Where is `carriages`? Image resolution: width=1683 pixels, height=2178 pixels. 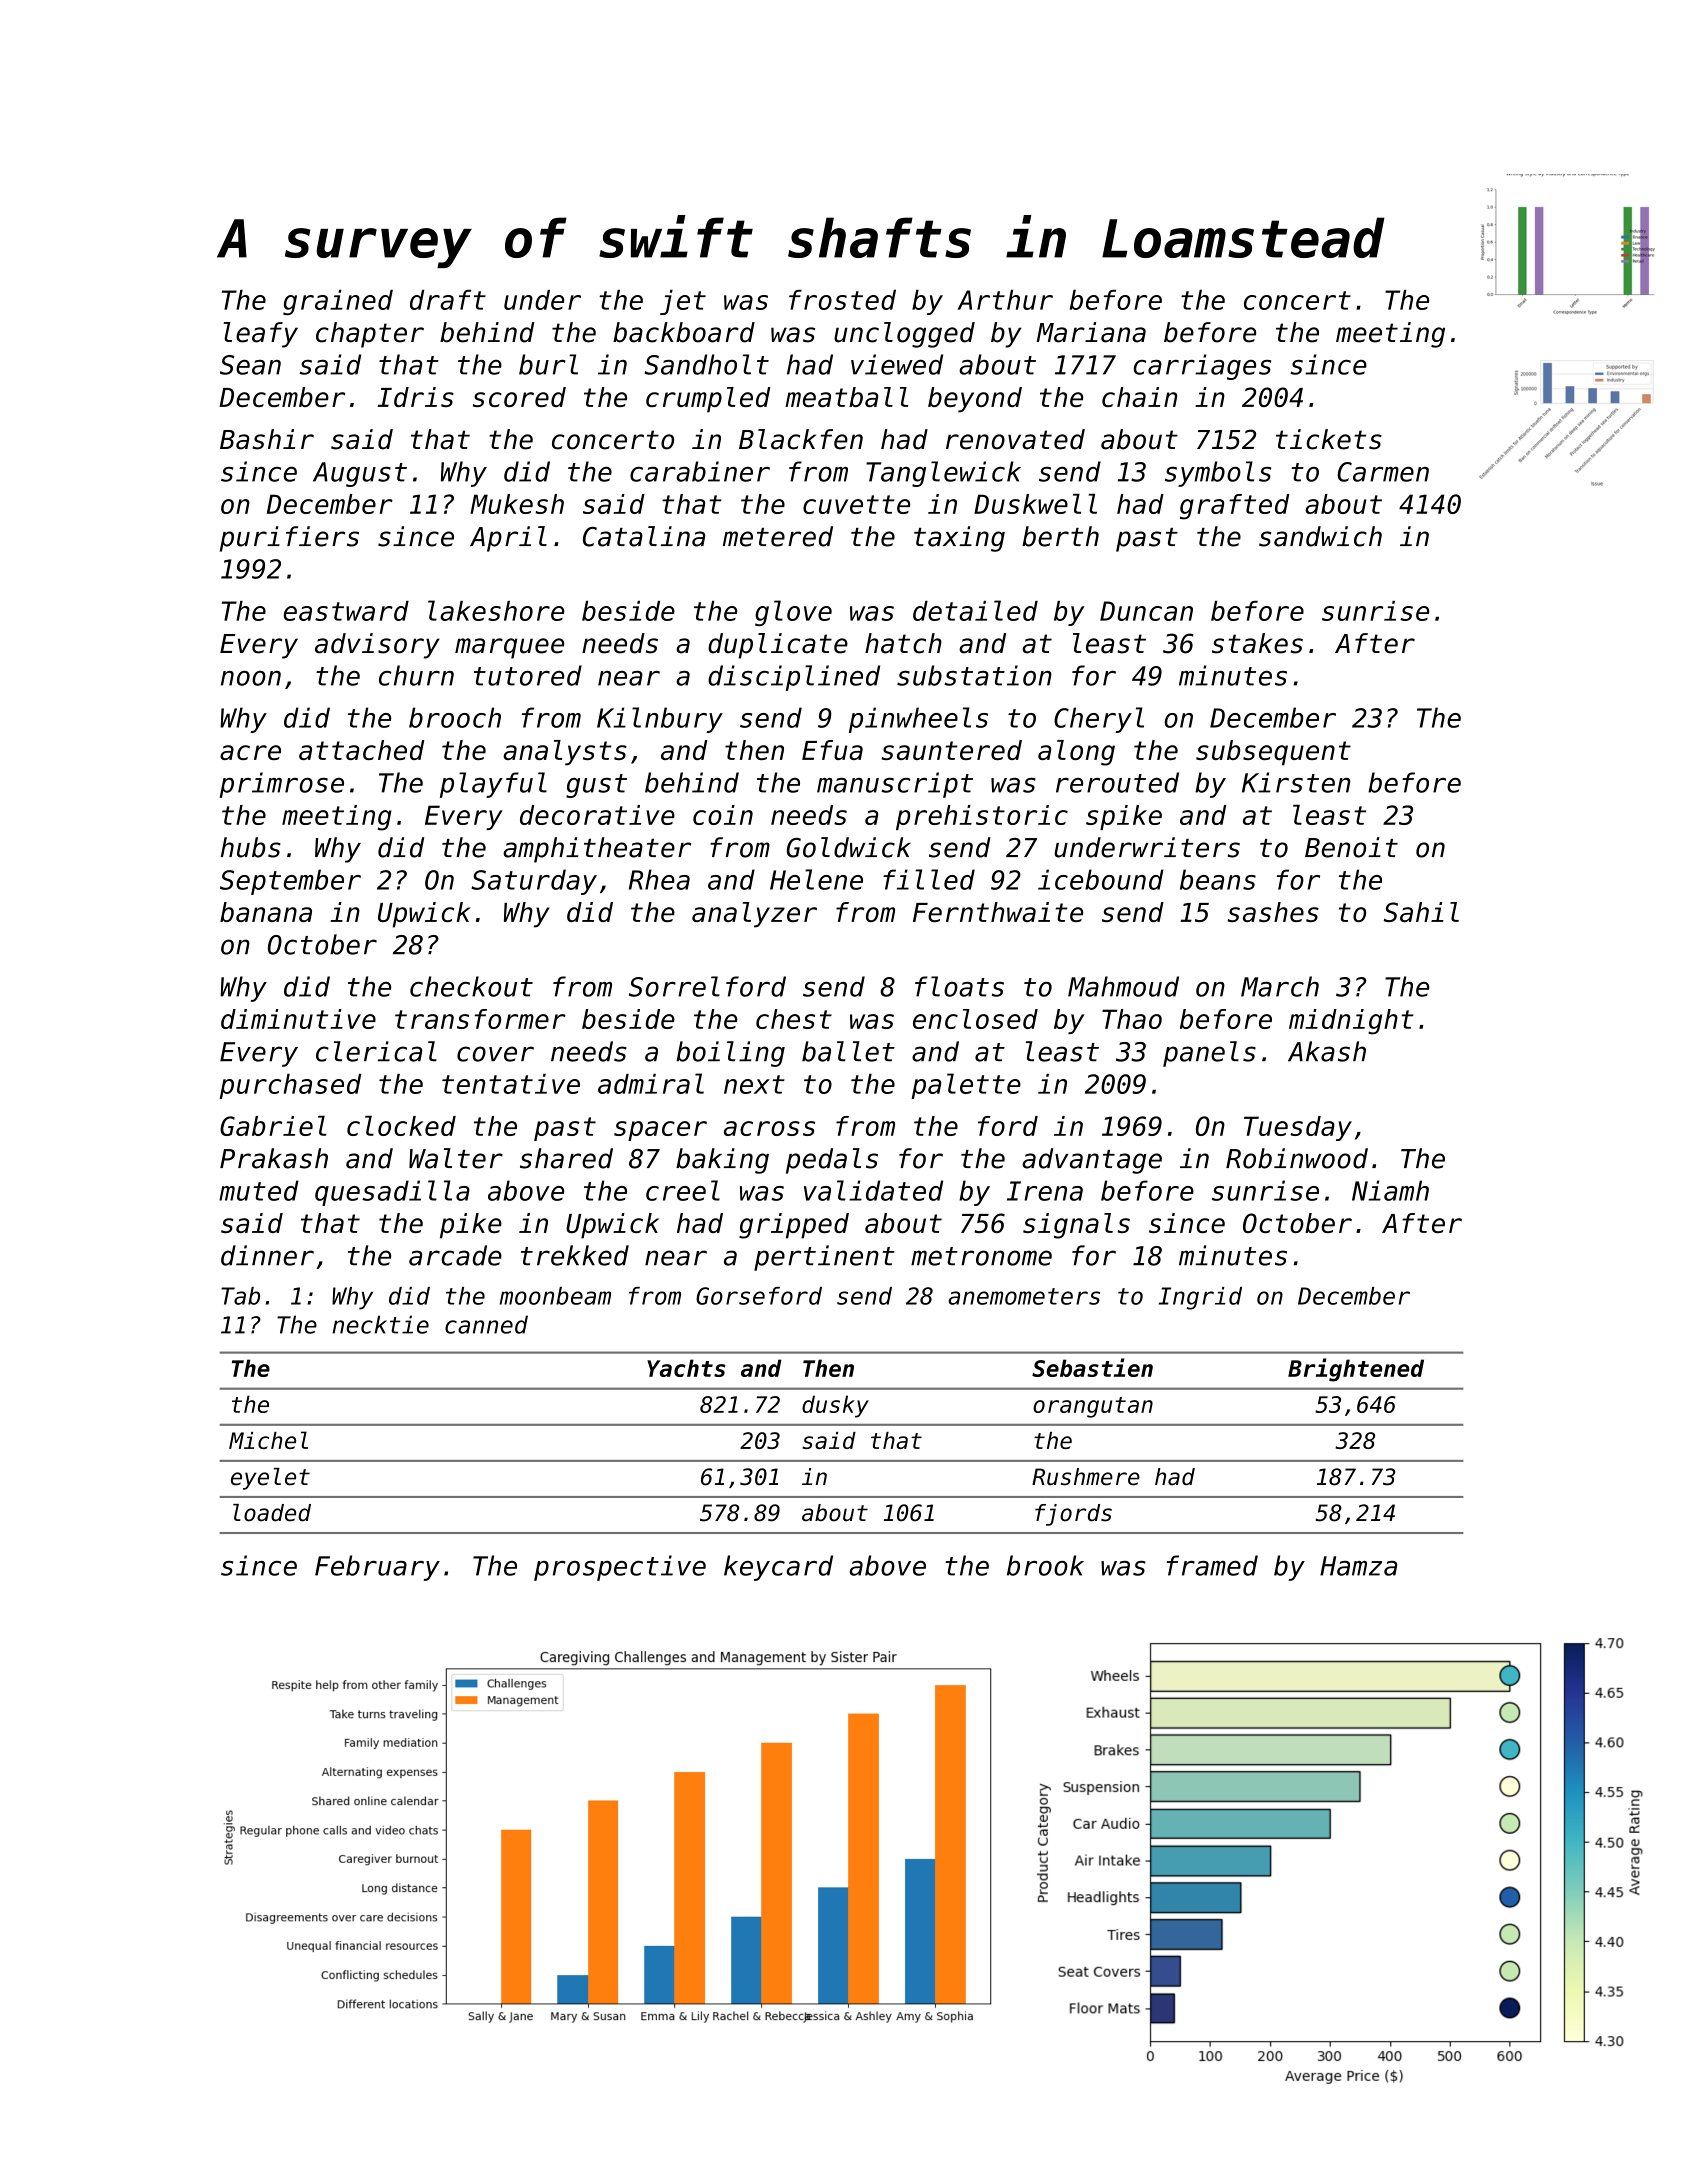 carriages is located at coordinates (1202, 367).
